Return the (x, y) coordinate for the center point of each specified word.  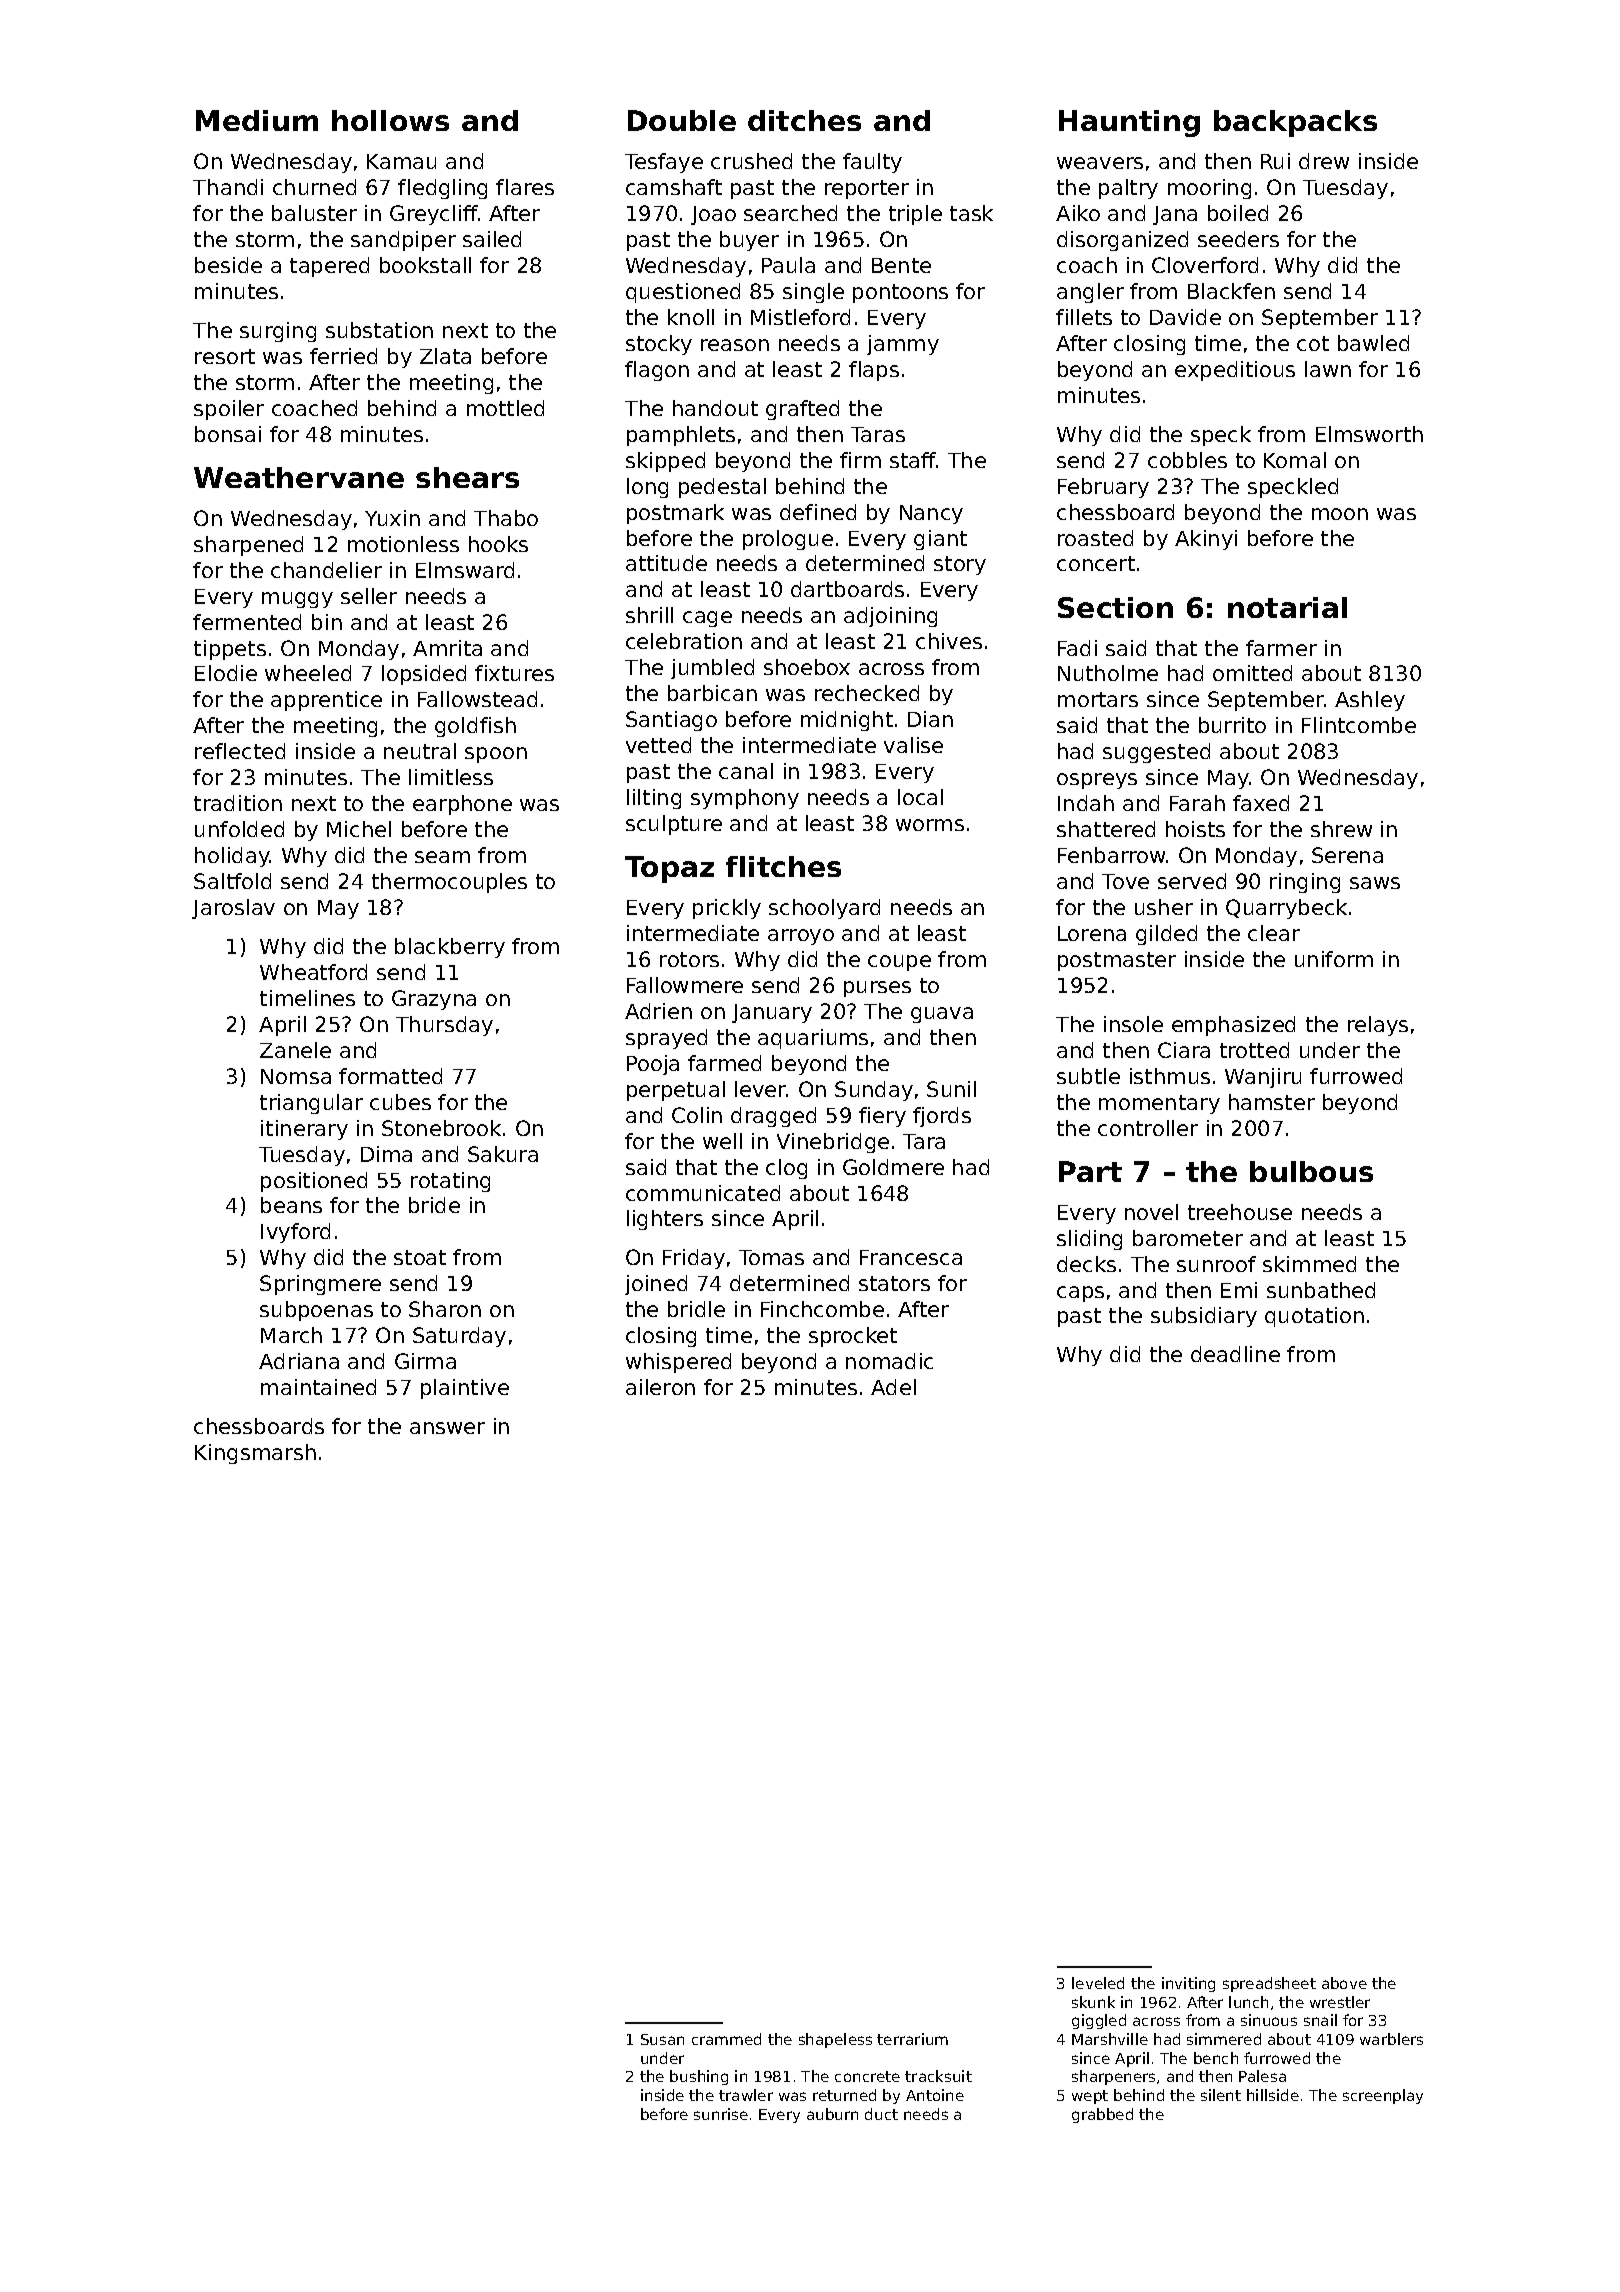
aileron (660, 1387)
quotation (1314, 1317)
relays (1378, 1026)
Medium (257, 120)
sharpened (248, 546)
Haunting (1129, 123)
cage (707, 619)
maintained (318, 1387)
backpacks (1295, 123)
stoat (420, 1257)
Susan (662, 2039)
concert (1096, 563)
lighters (665, 1220)
